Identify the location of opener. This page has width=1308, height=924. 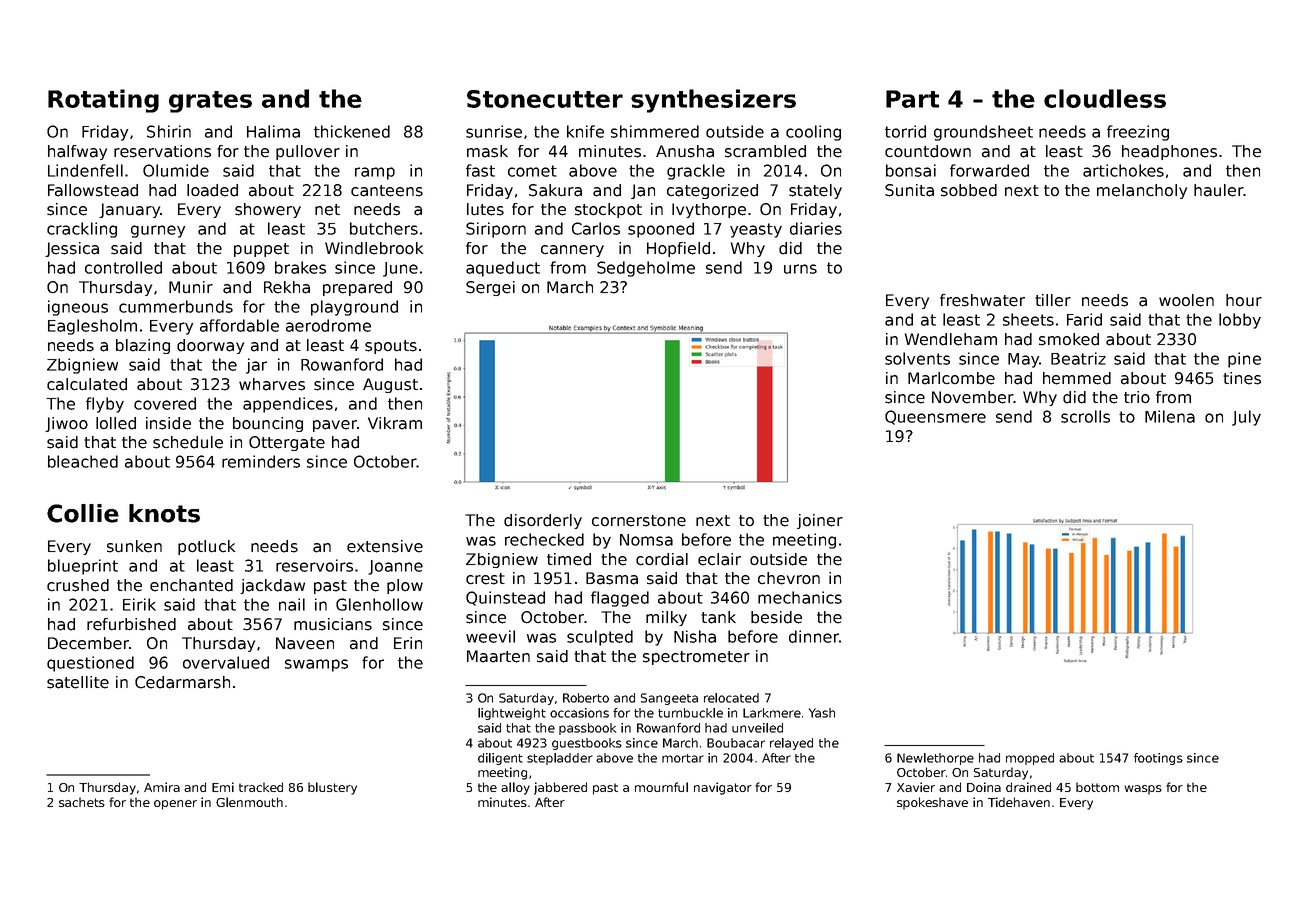
(175, 805).
